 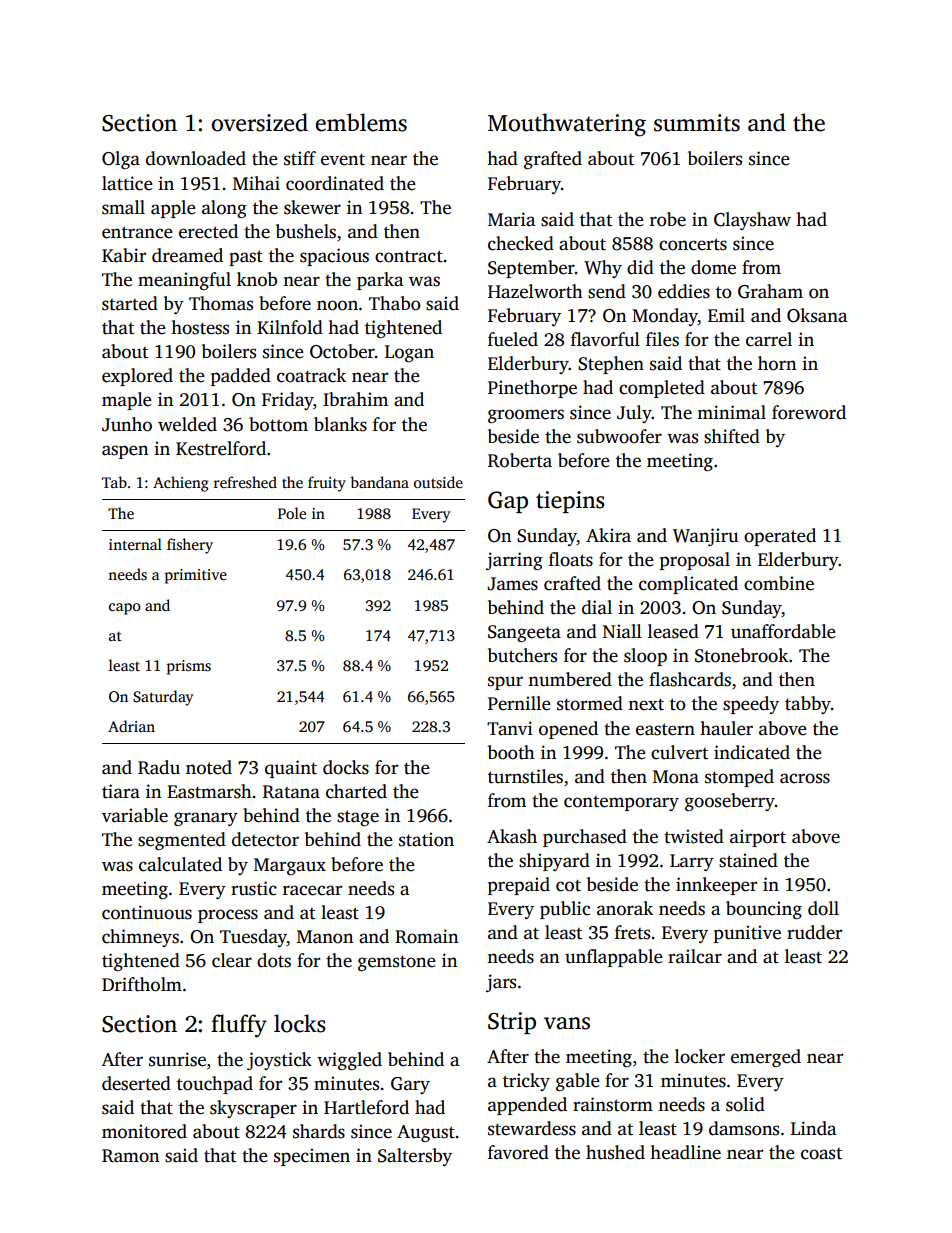 I want to click on monitored, so click(x=144, y=1131).
